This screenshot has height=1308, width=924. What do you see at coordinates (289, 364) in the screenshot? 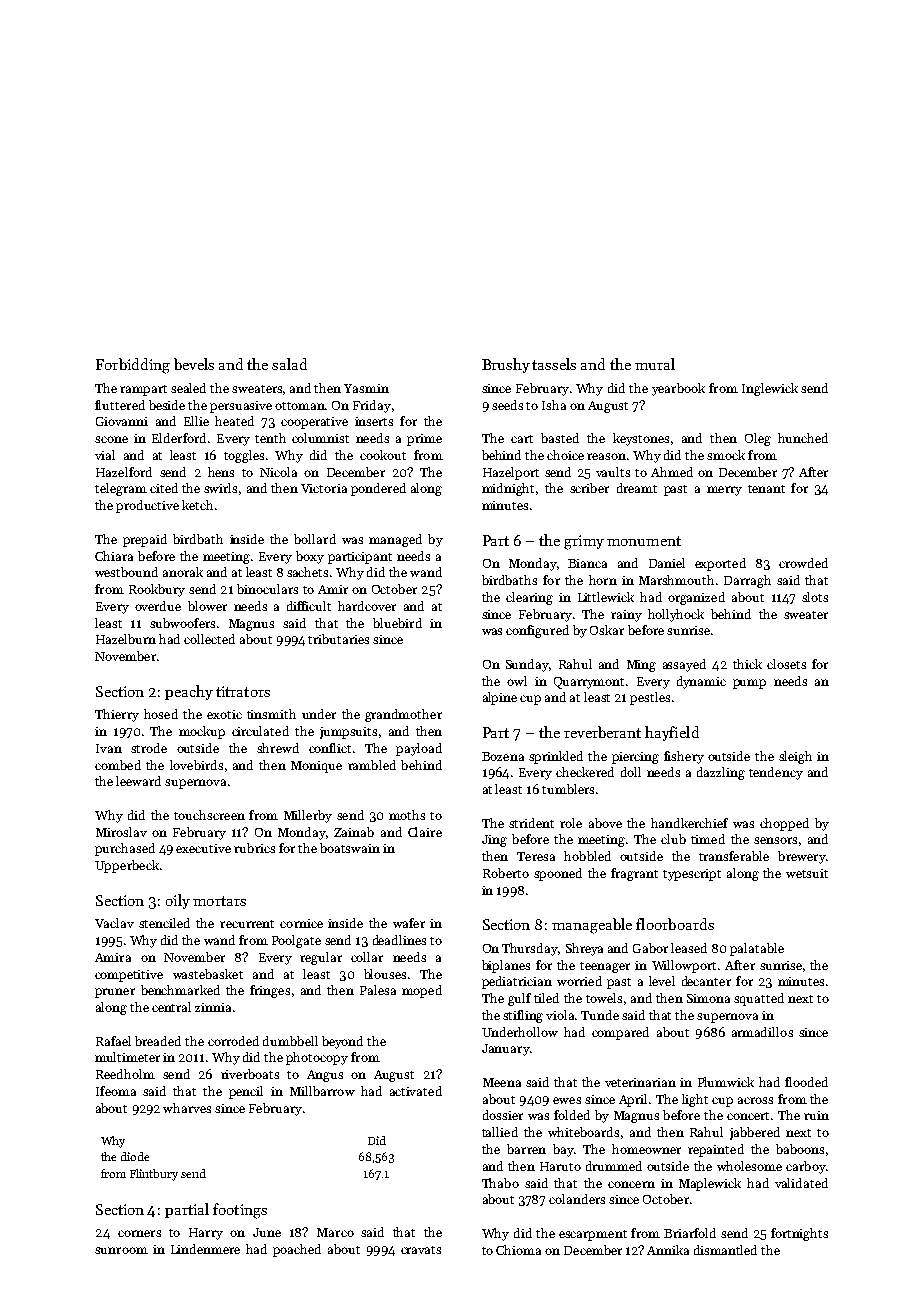
I see `salad` at bounding box center [289, 364].
